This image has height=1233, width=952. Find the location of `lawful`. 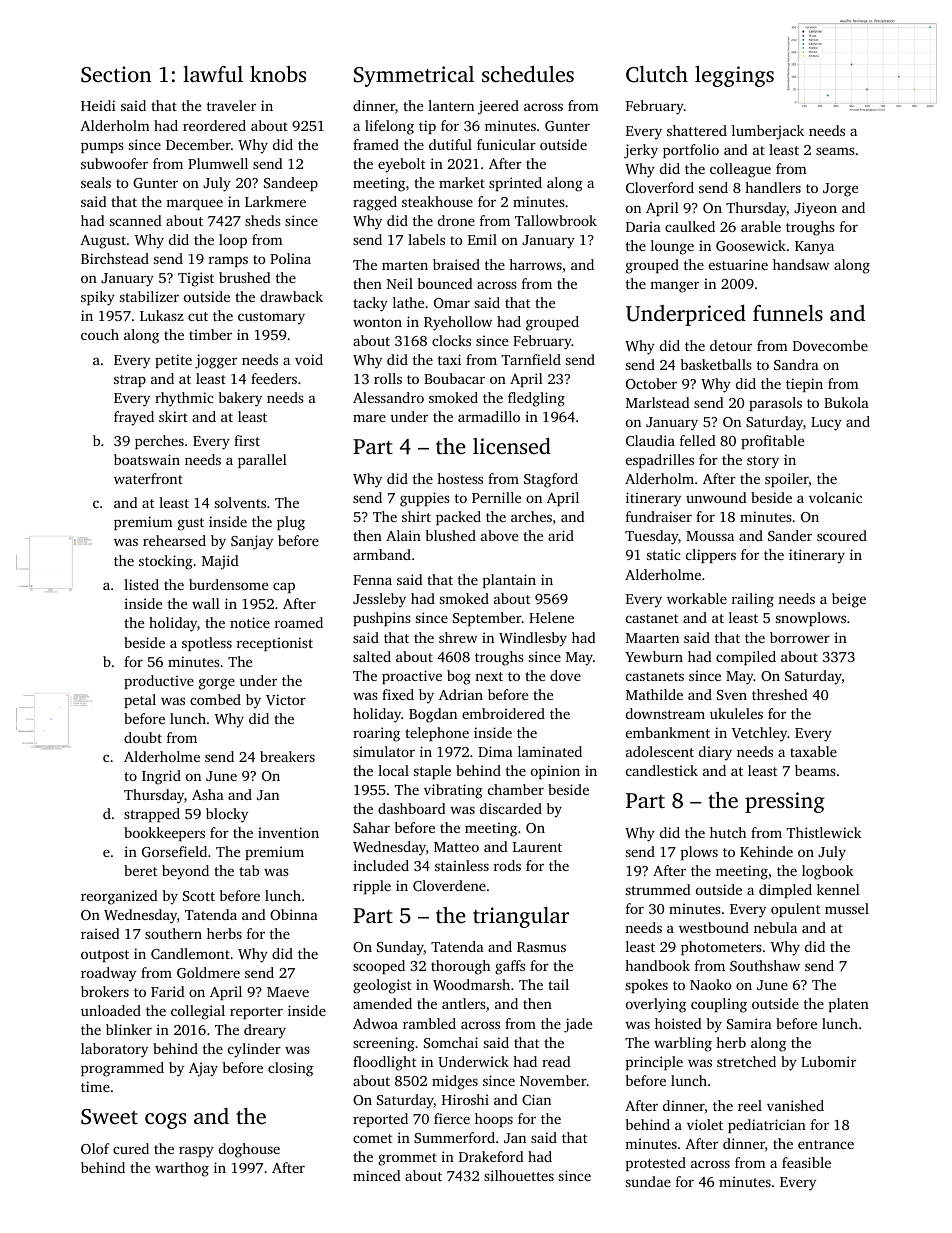

lawful is located at coordinates (213, 74).
